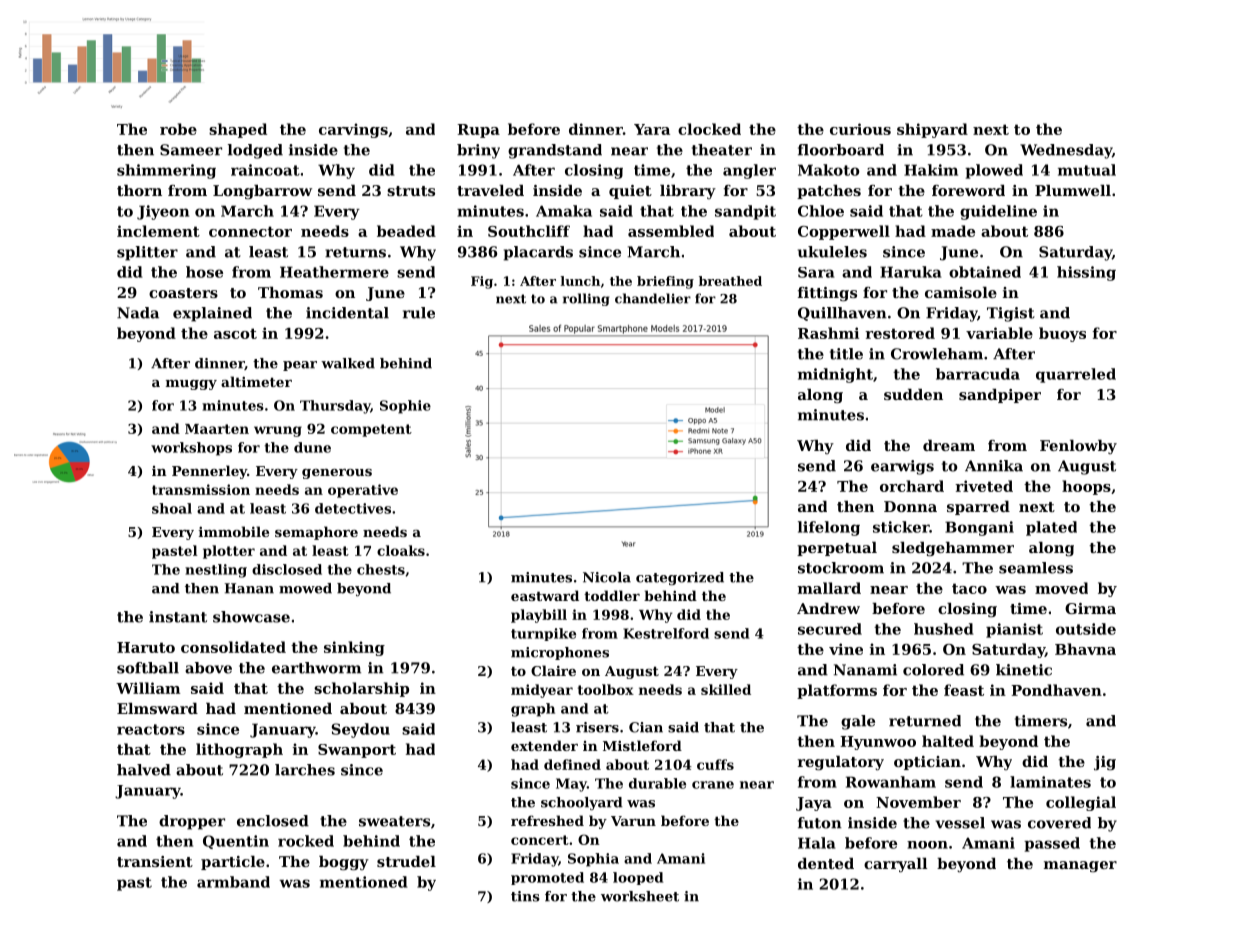  What do you see at coordinates (931, 170) in the page?
I see `Hakim` at bounding box center [931, 170].
